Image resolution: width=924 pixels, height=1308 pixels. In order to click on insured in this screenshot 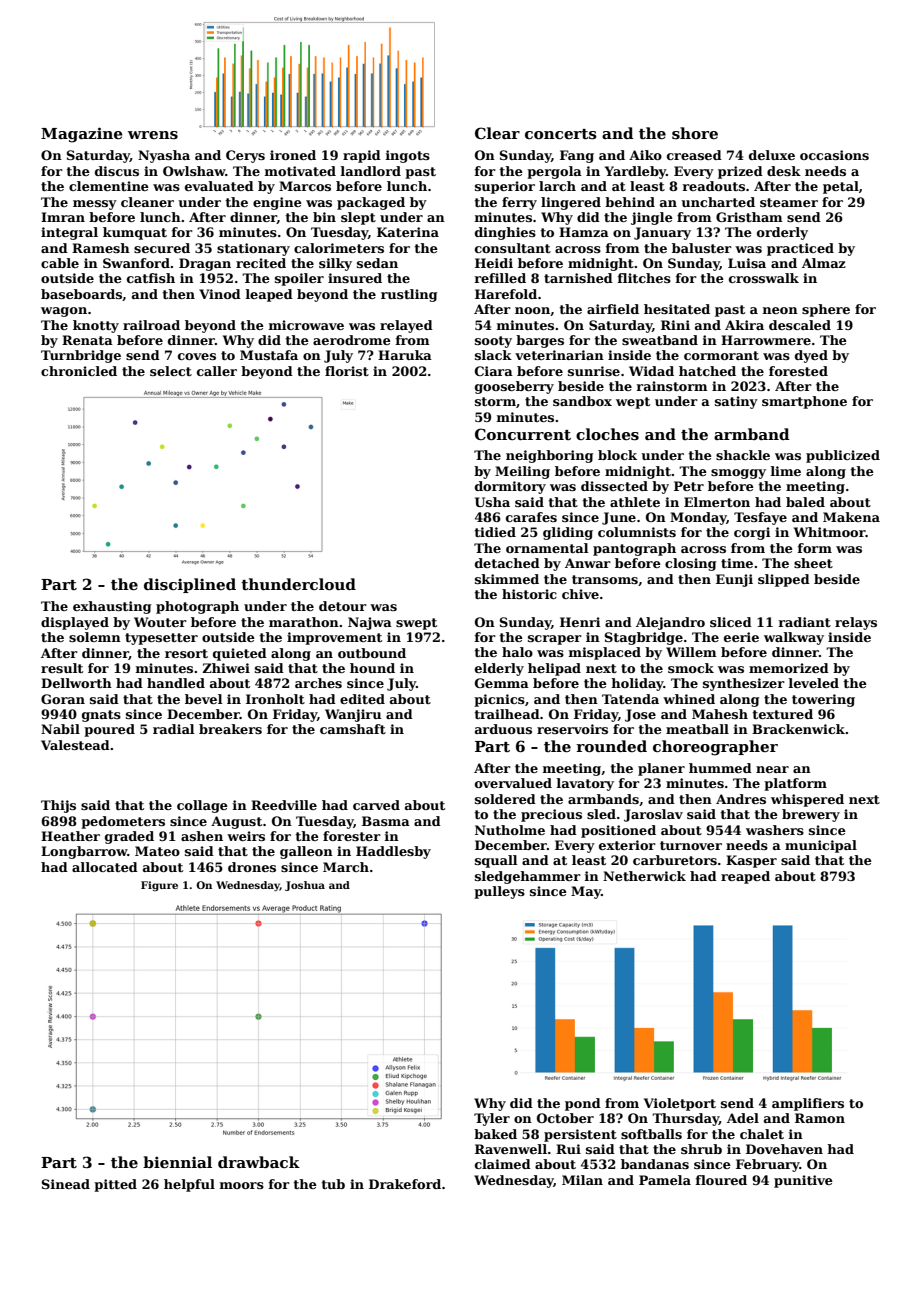, I will do `click(355, 278)`.
